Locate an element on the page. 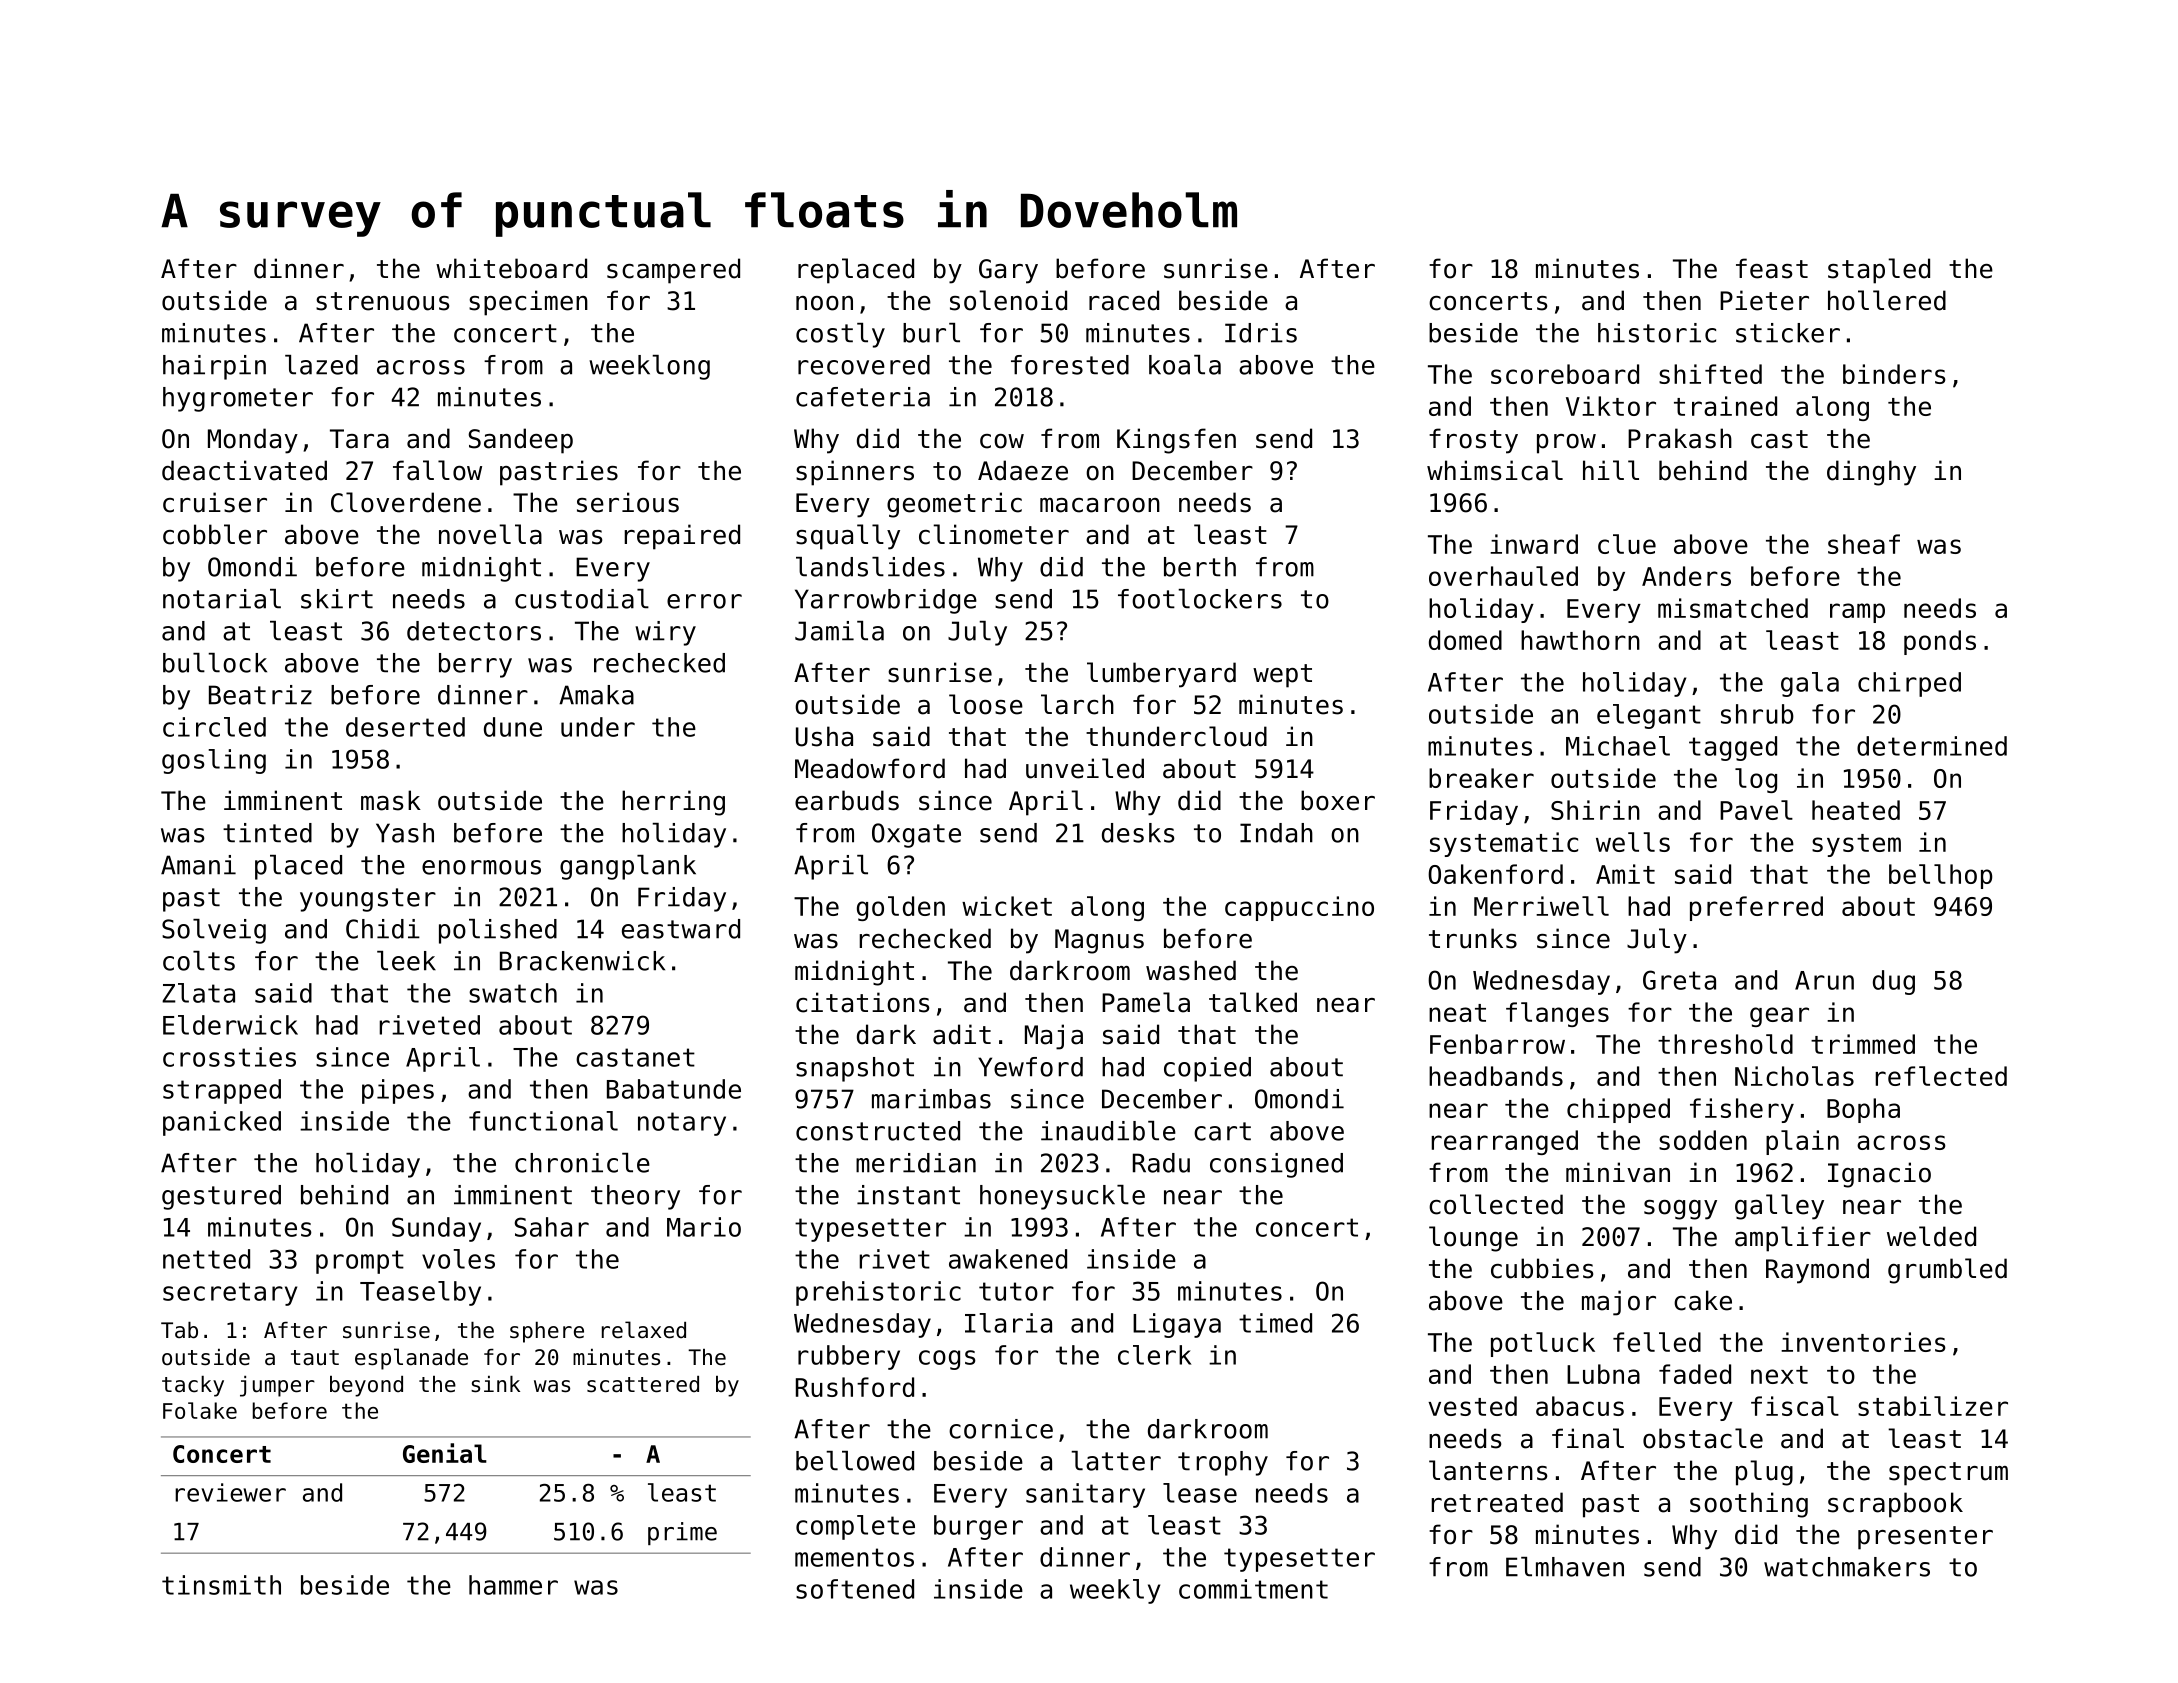 This page has height=1683, width=2178. hammer is located at coordinates (513, 1585).
